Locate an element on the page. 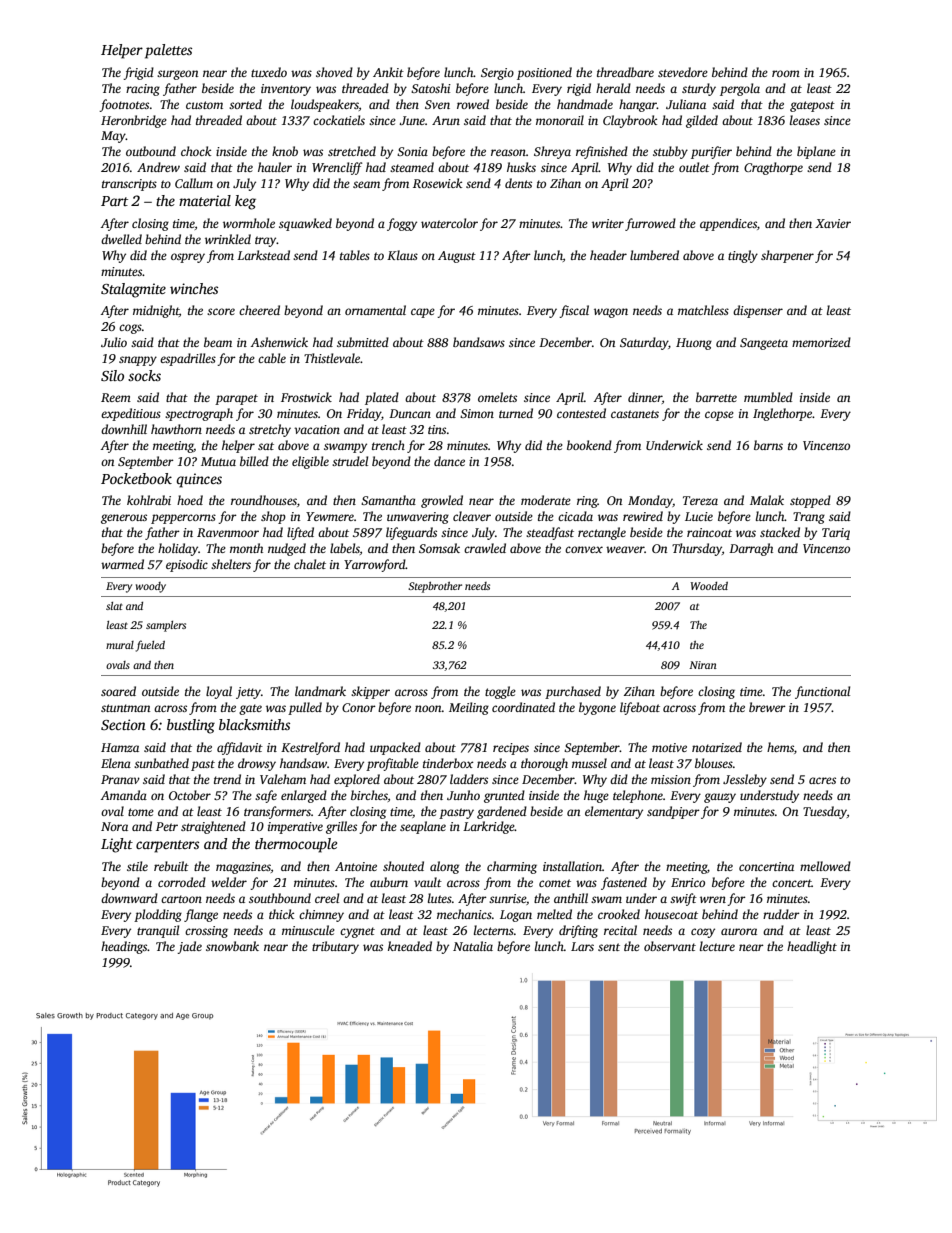  cleaver is located at coordinates (472, 516).
